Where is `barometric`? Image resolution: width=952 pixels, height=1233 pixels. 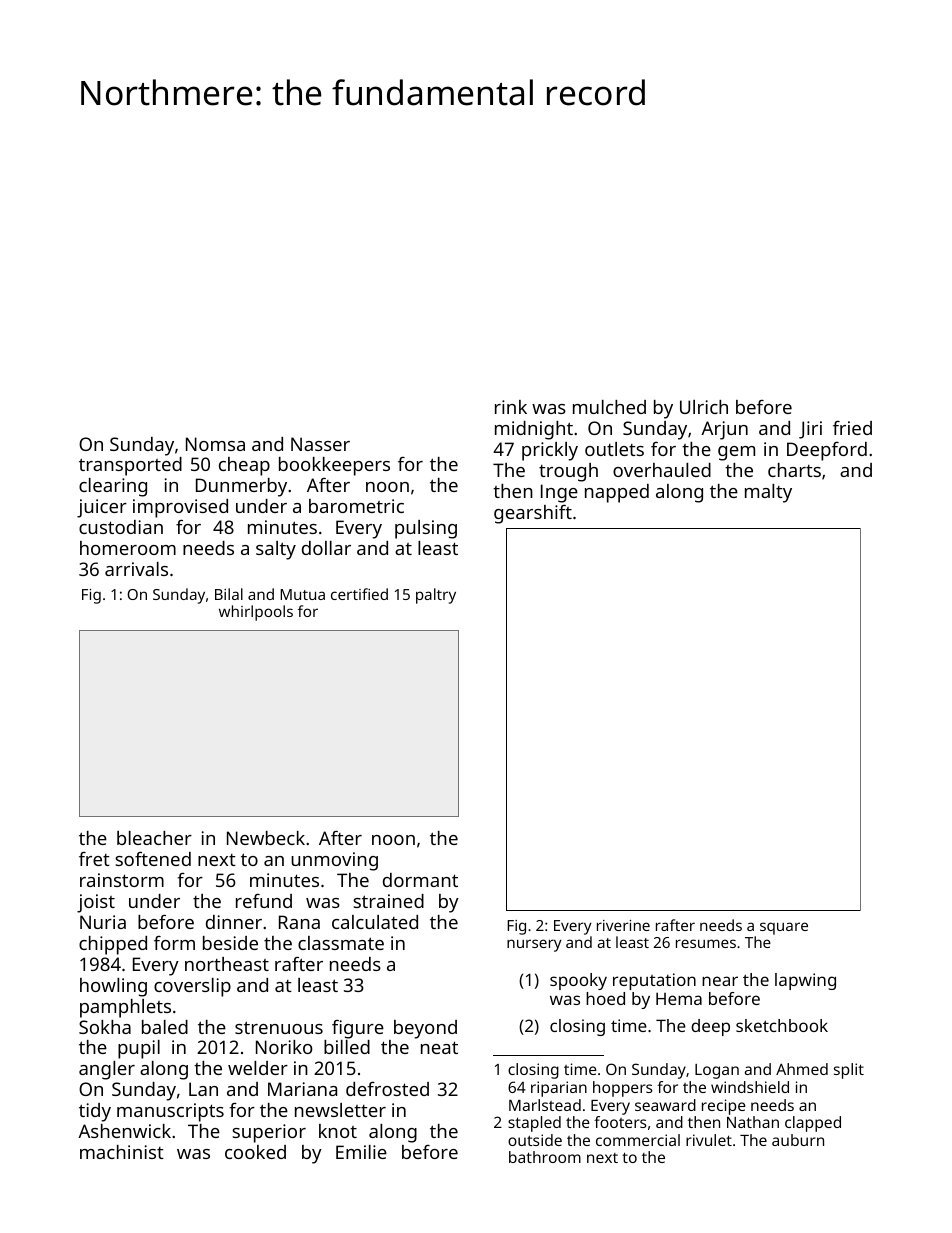 barometric is located at coordinates (356, 506).
